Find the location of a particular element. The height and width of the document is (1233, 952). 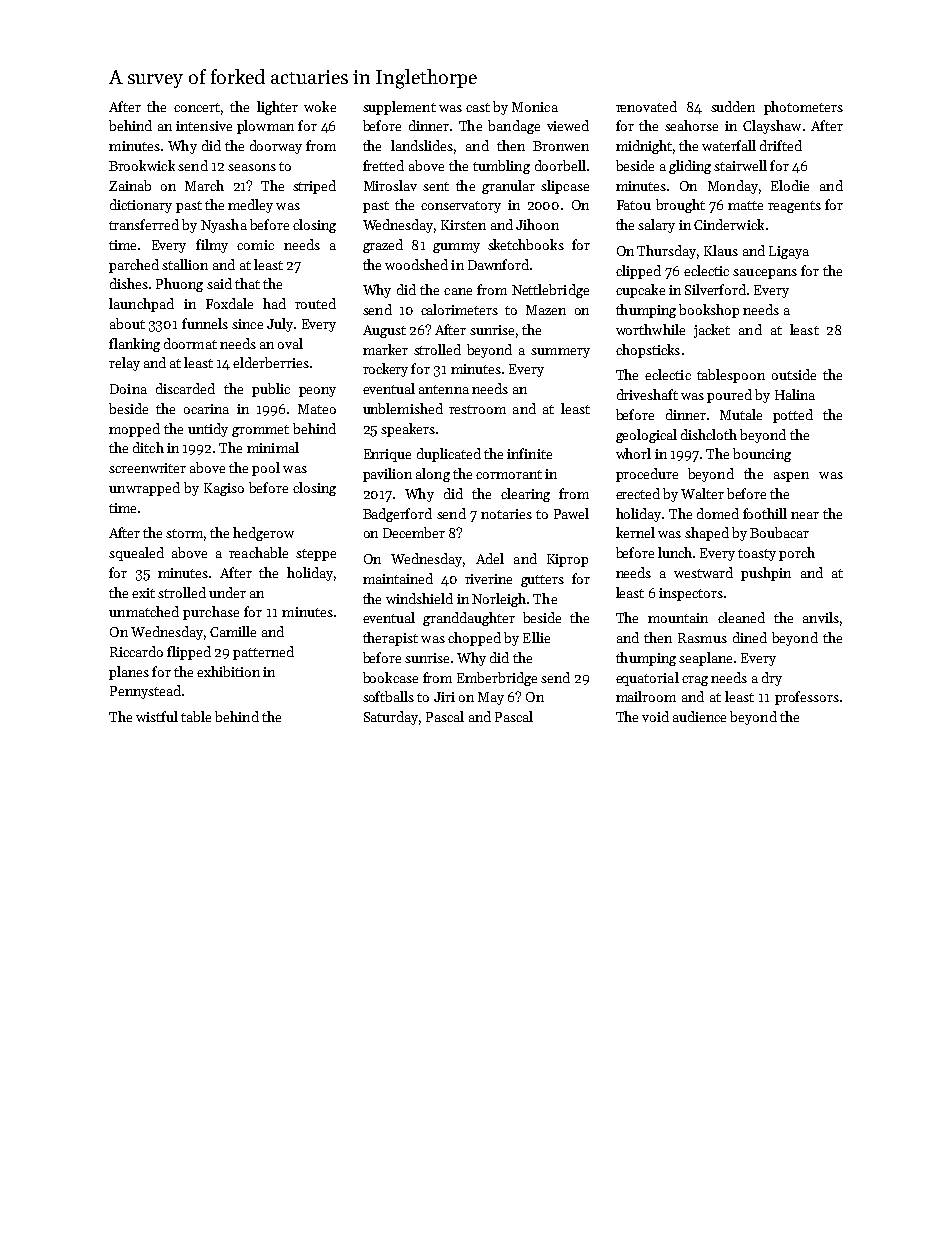

wistful is located at coordinates (157, 716).
